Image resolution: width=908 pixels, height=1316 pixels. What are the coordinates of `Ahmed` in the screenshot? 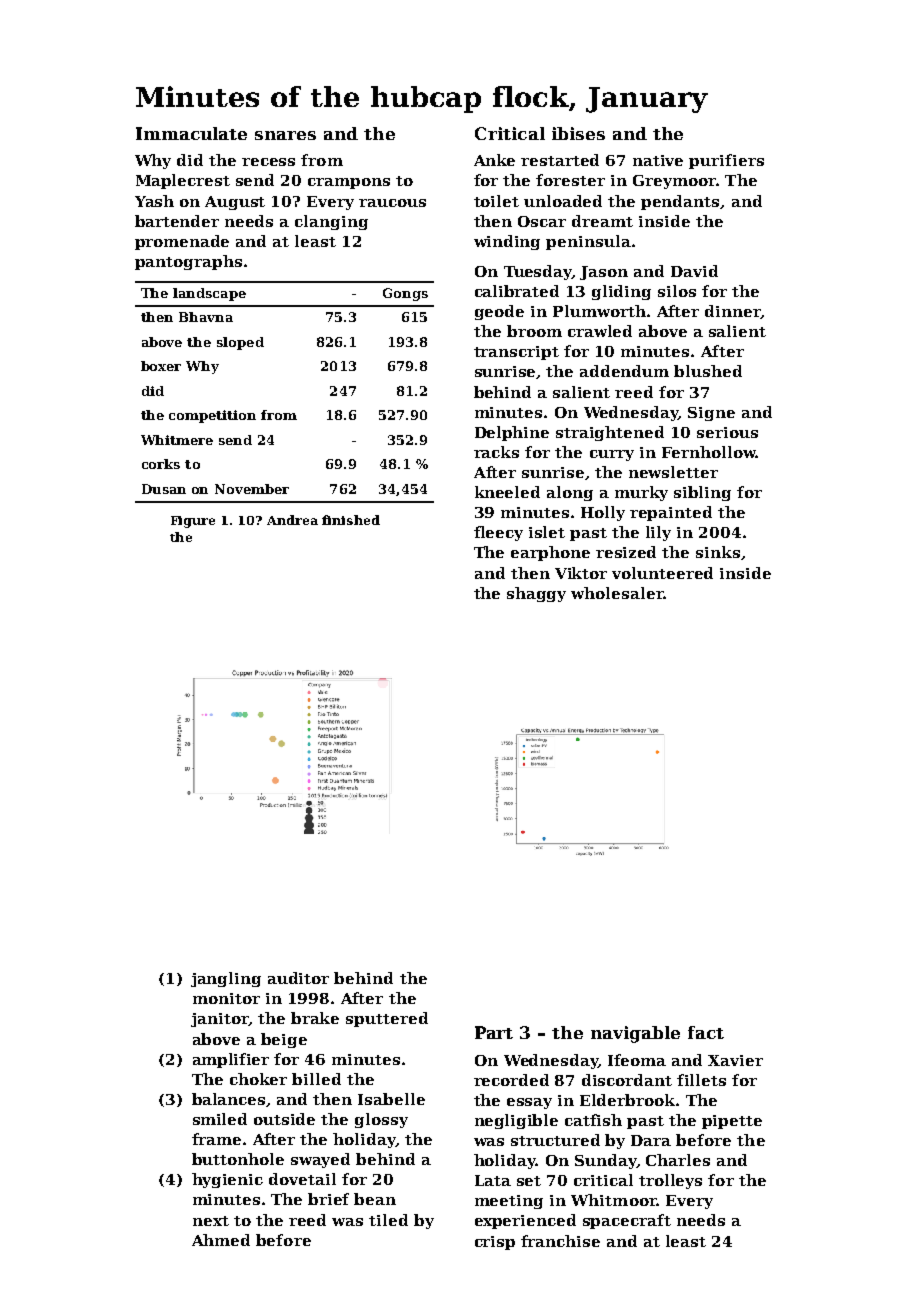 It's located at (221, 1240).
